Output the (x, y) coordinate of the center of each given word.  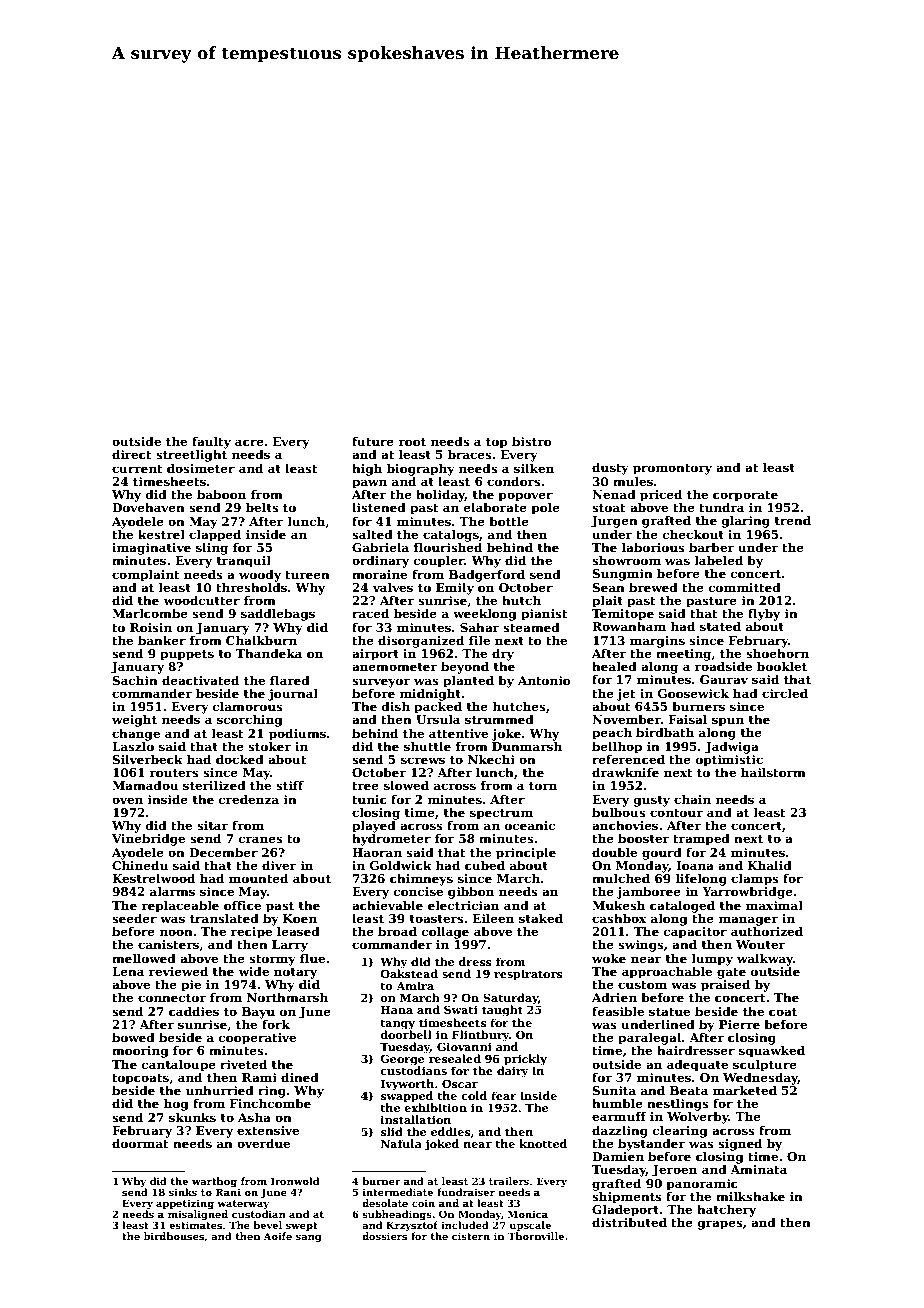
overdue (263, 1143)
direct (132, 454)
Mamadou (145, 785)
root (412, 442)
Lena (128, 971)
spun (728, 722)
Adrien (614, 997)
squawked (772, 1051)
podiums (297, 734)
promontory (672, 469)
